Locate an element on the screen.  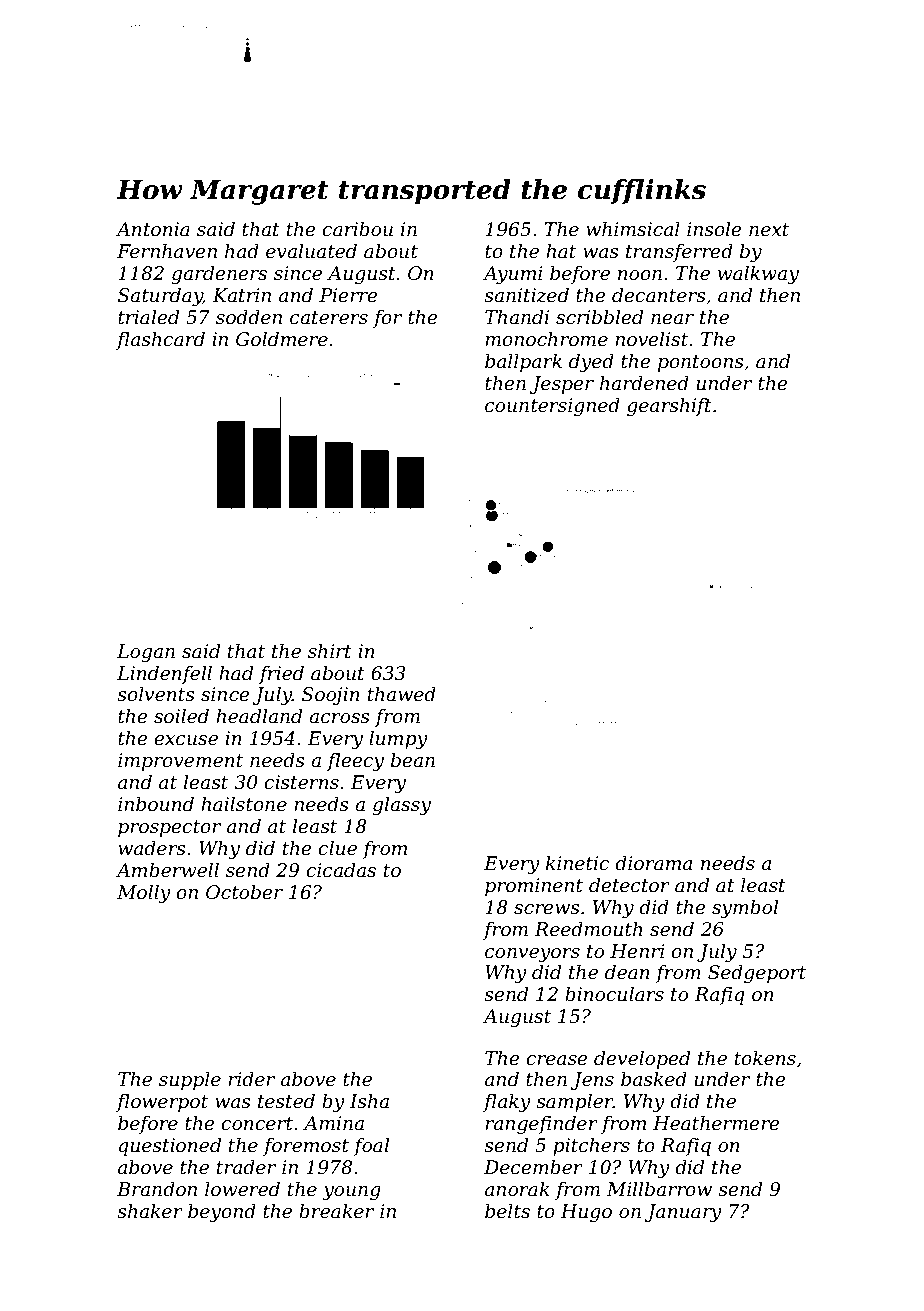
beyond is located at coordinates (222, 1212).
